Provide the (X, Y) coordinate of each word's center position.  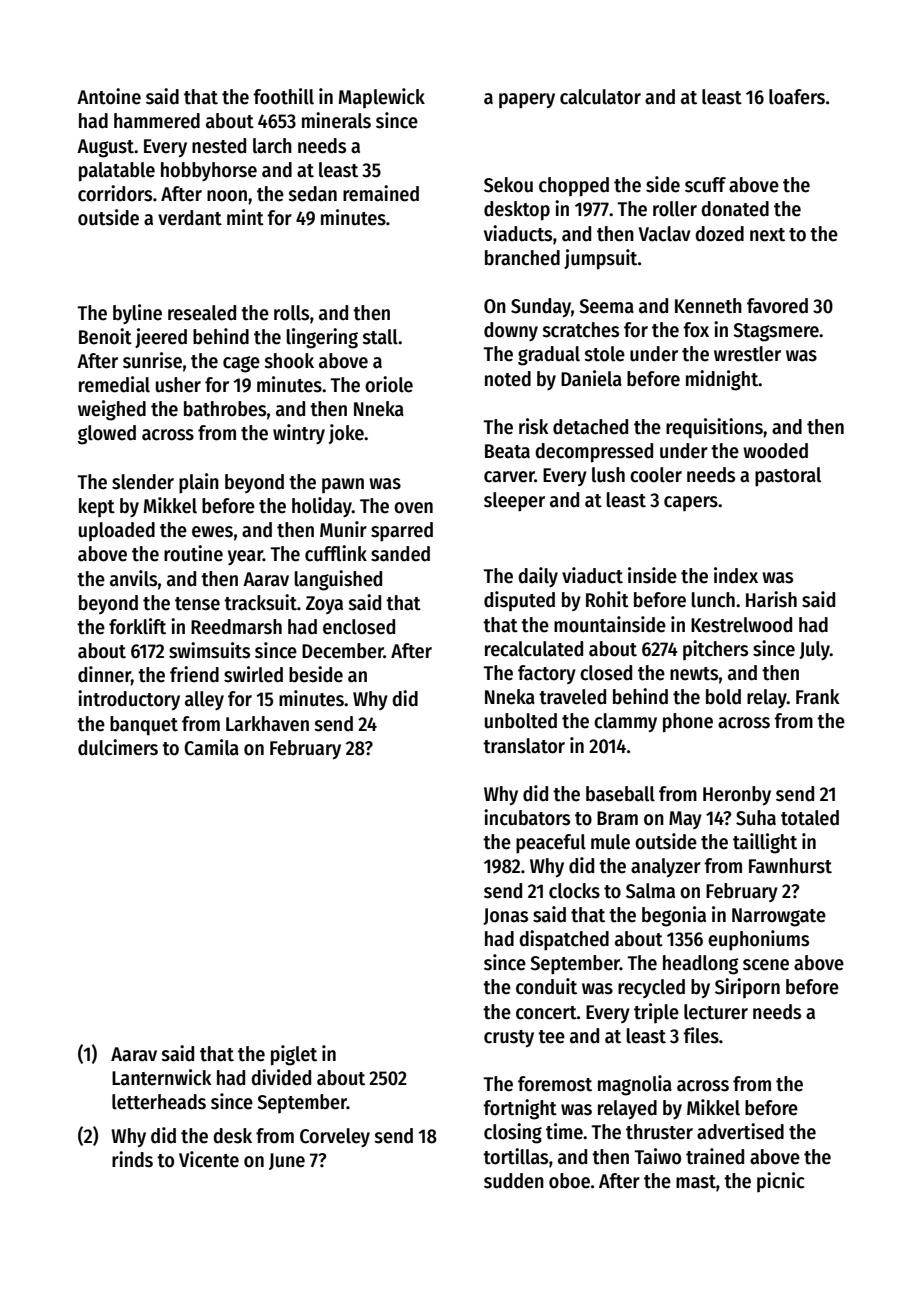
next (767, 235)
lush (608, 475)
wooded (775, 451)
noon (227, 196)
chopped (574, 187)
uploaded (117, 531)
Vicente (209, 1159)
